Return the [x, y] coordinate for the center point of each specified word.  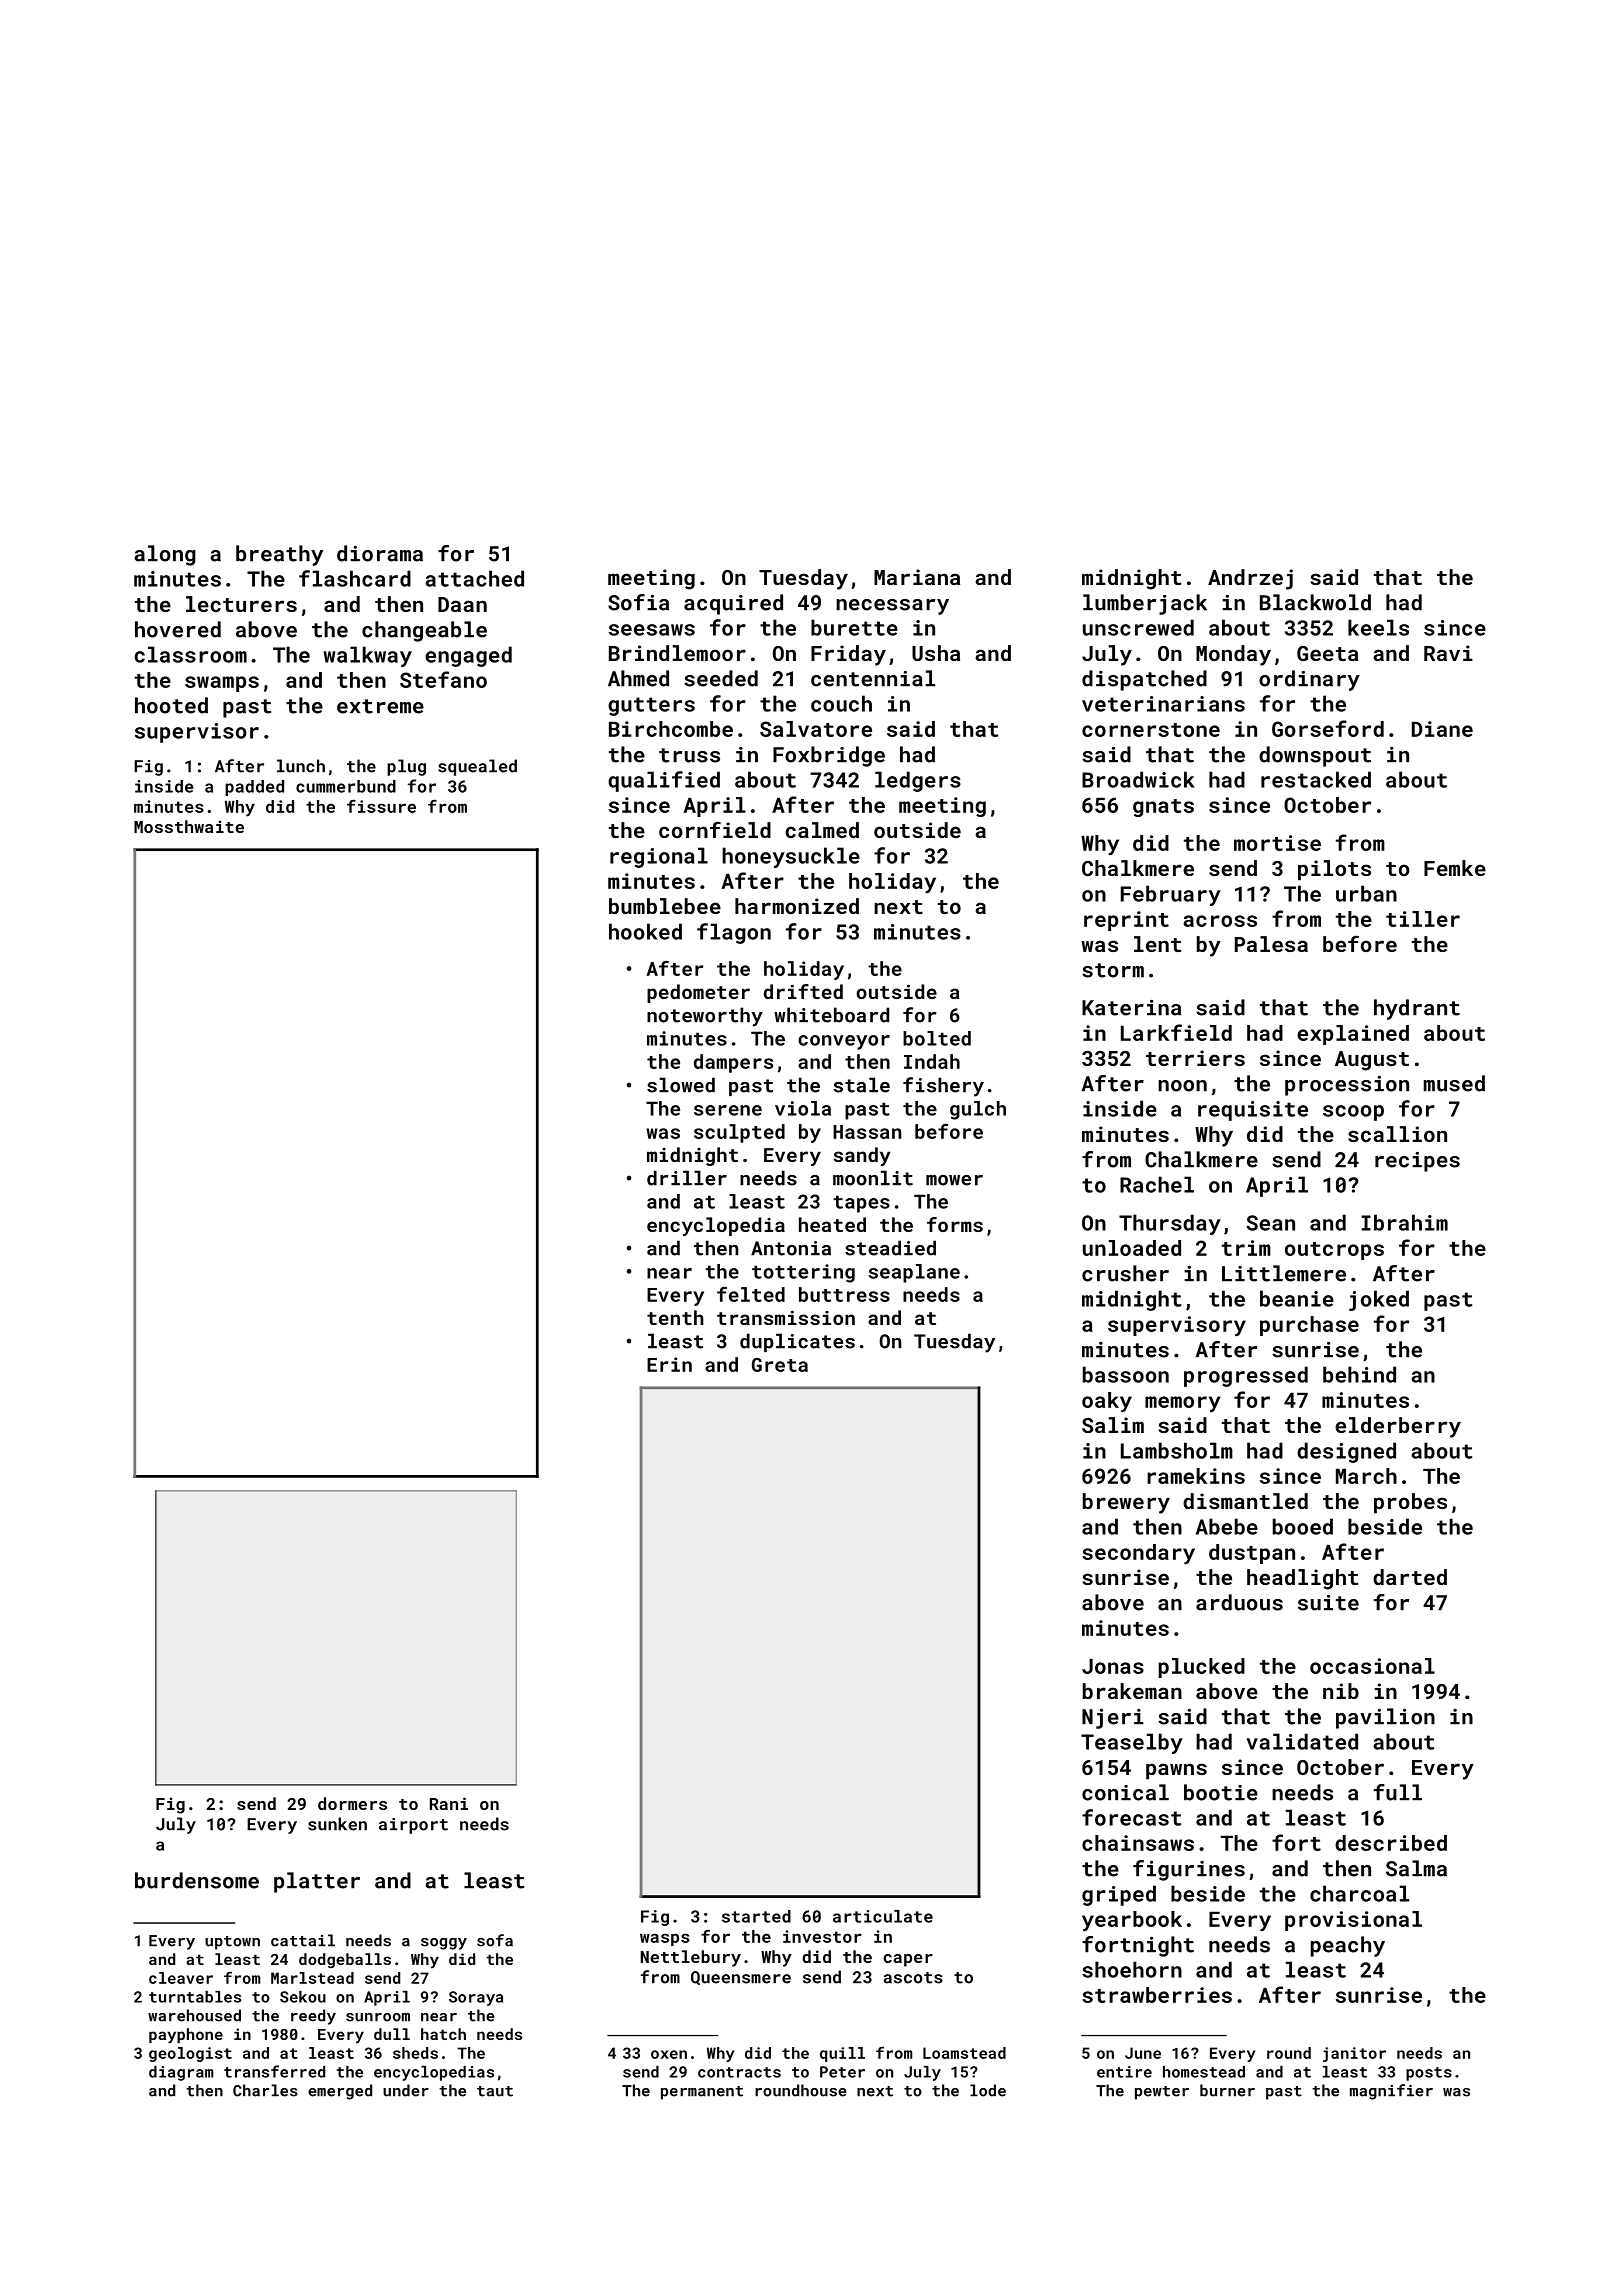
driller [687, 1178]
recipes [1417, 1162]
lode [988, 2090]
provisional [1353, 1921]
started [756, 1916]
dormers [352, 1803]
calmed [822, 830]
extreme [380, 706]
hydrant [1417, 1009]
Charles [265, 2090]
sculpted [739, 1133]
